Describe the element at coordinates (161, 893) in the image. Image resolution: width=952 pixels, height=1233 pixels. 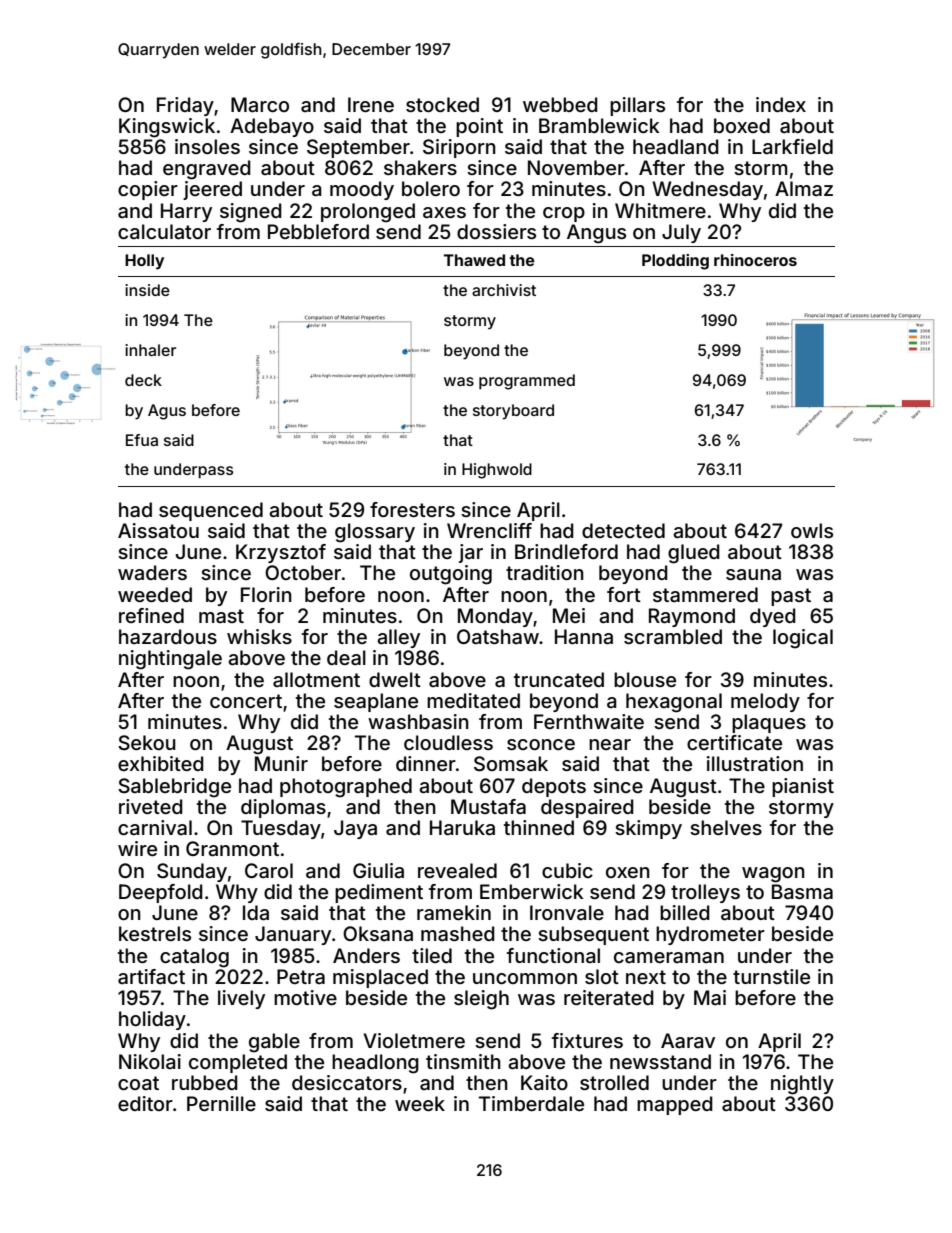
I see `Deepfold` at that location.
